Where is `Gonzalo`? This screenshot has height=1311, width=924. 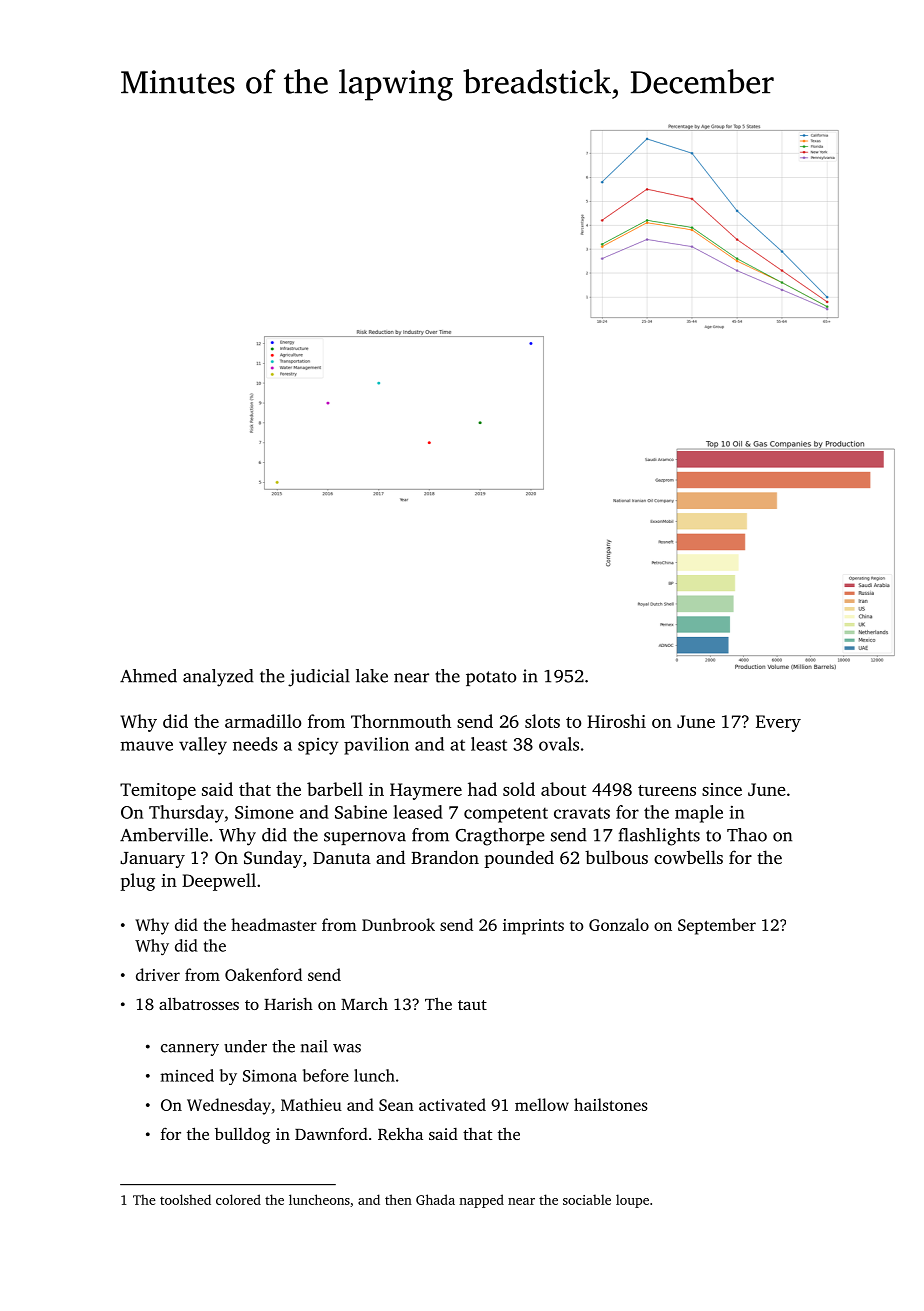
Gonzalo is located at coordinates (619, 924).
